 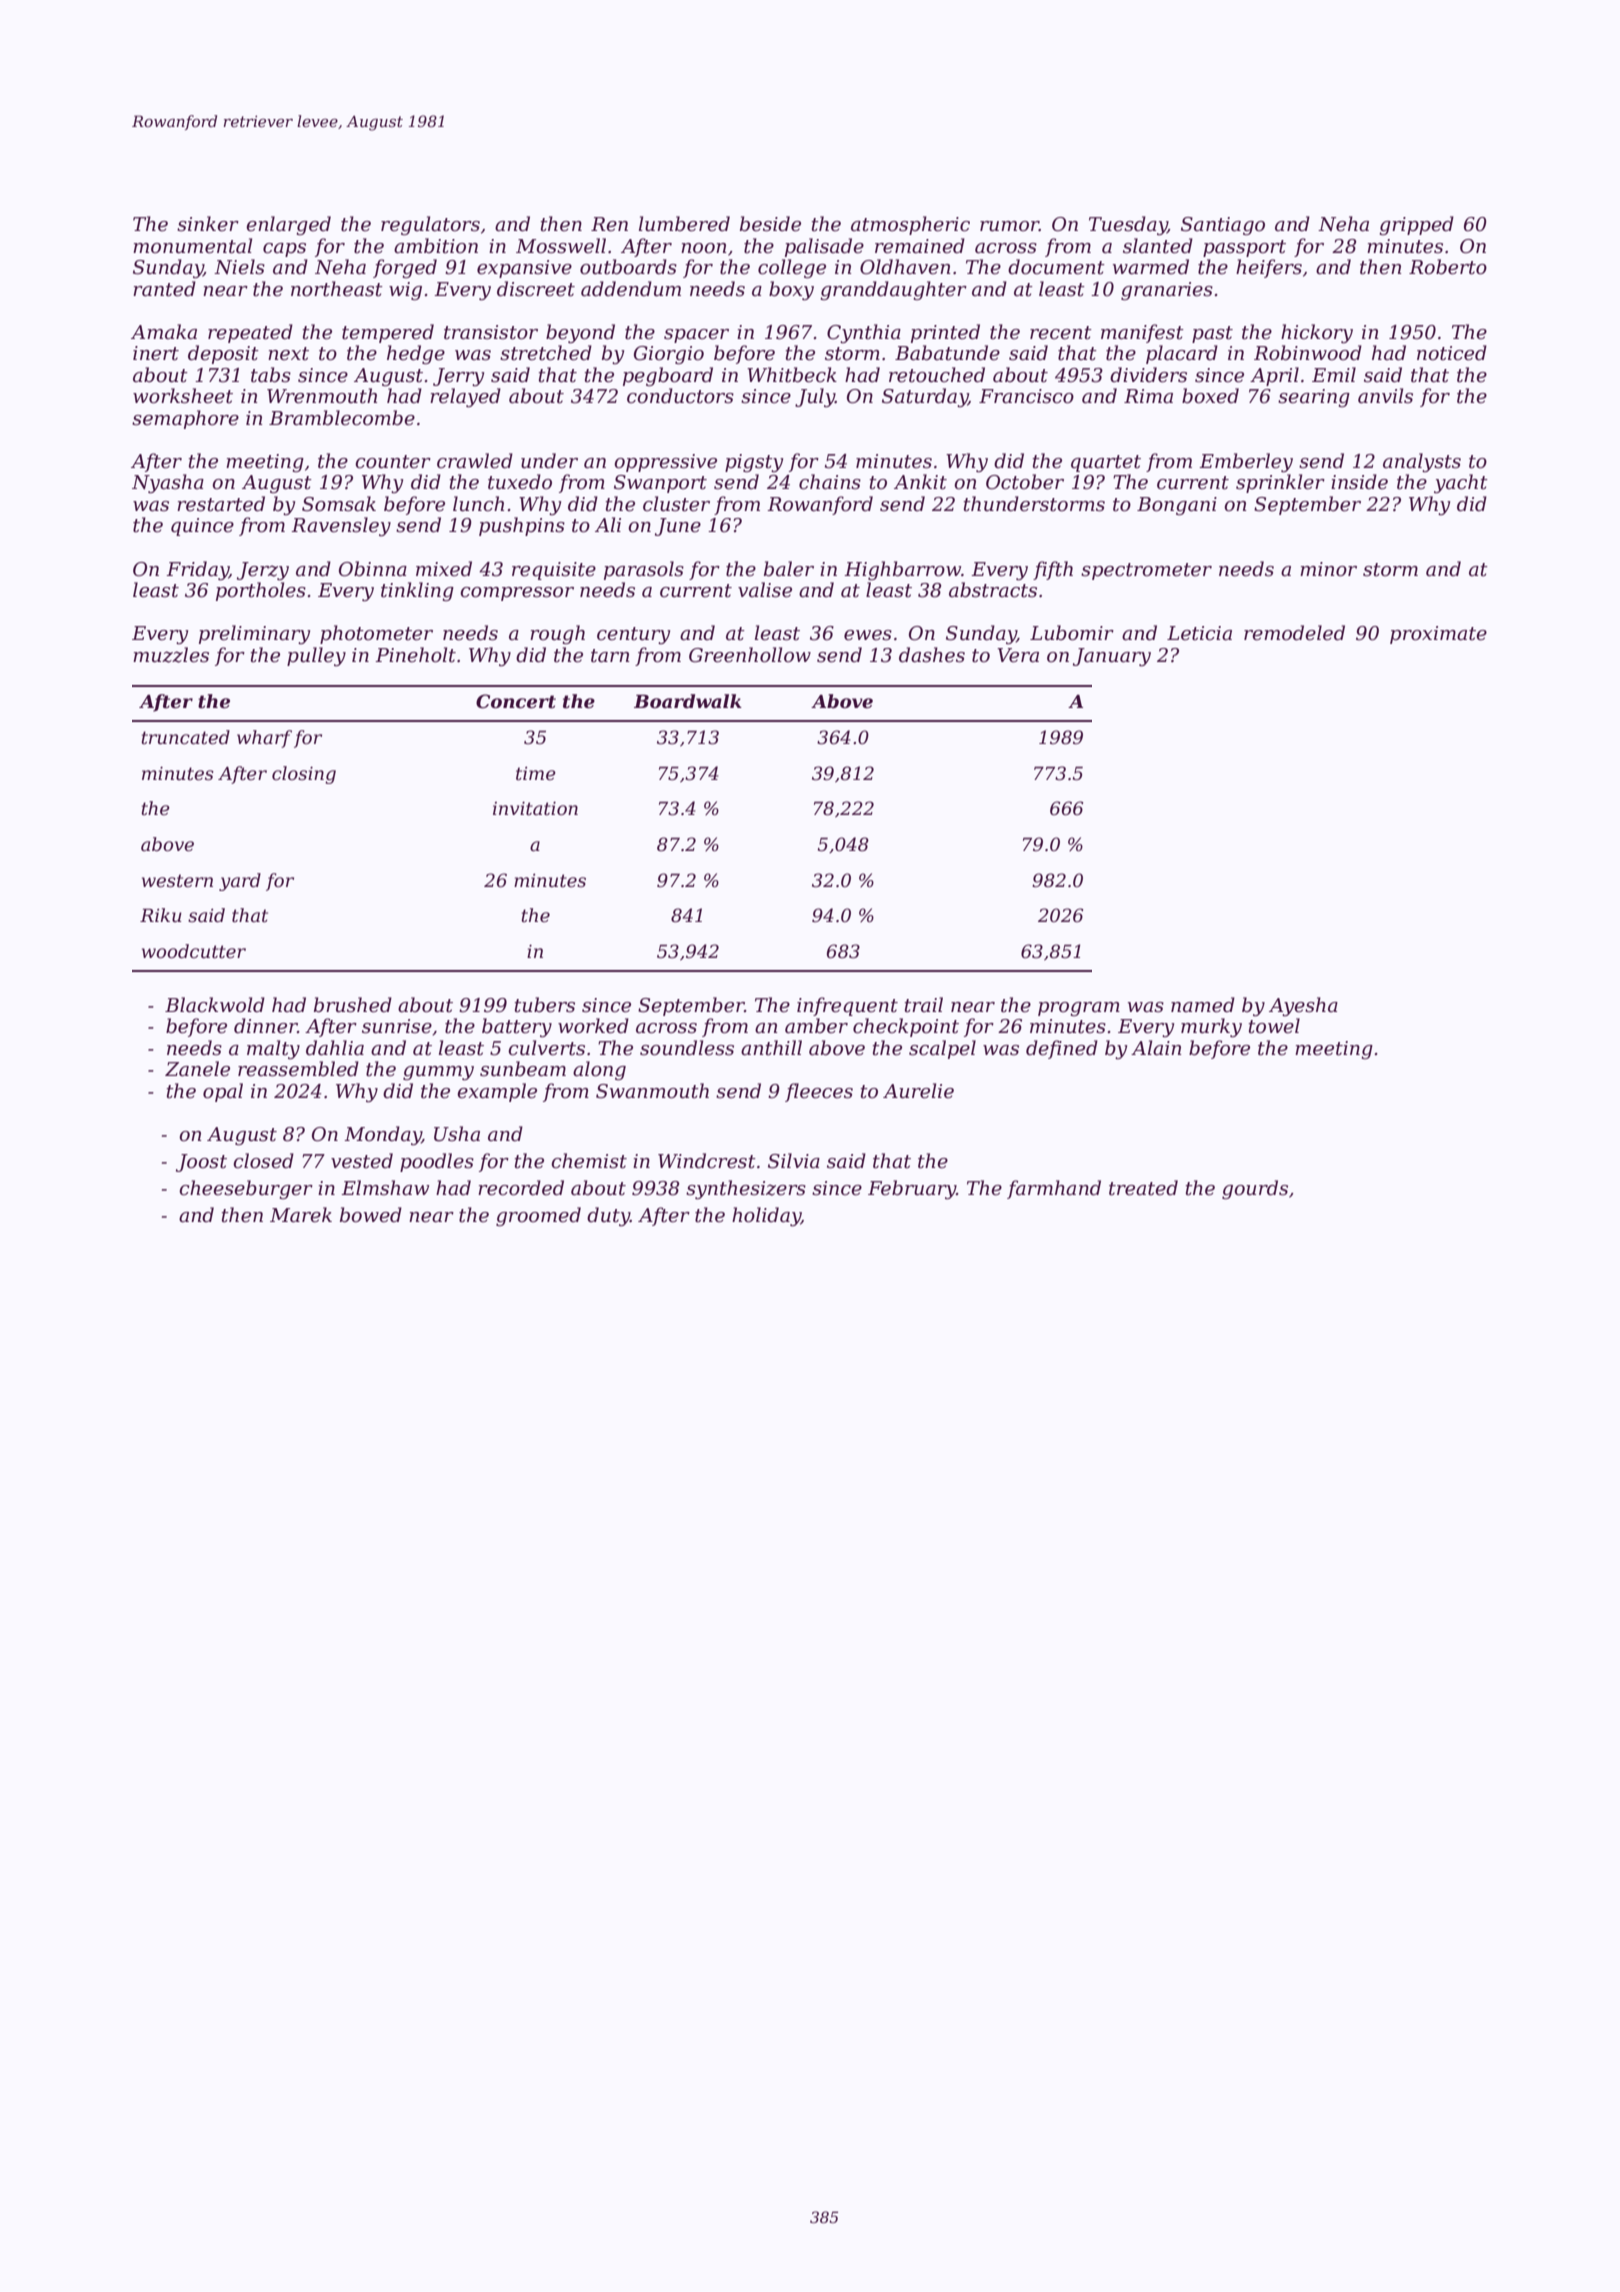 I want to click on noticed, so click(x=1452, y=353).
